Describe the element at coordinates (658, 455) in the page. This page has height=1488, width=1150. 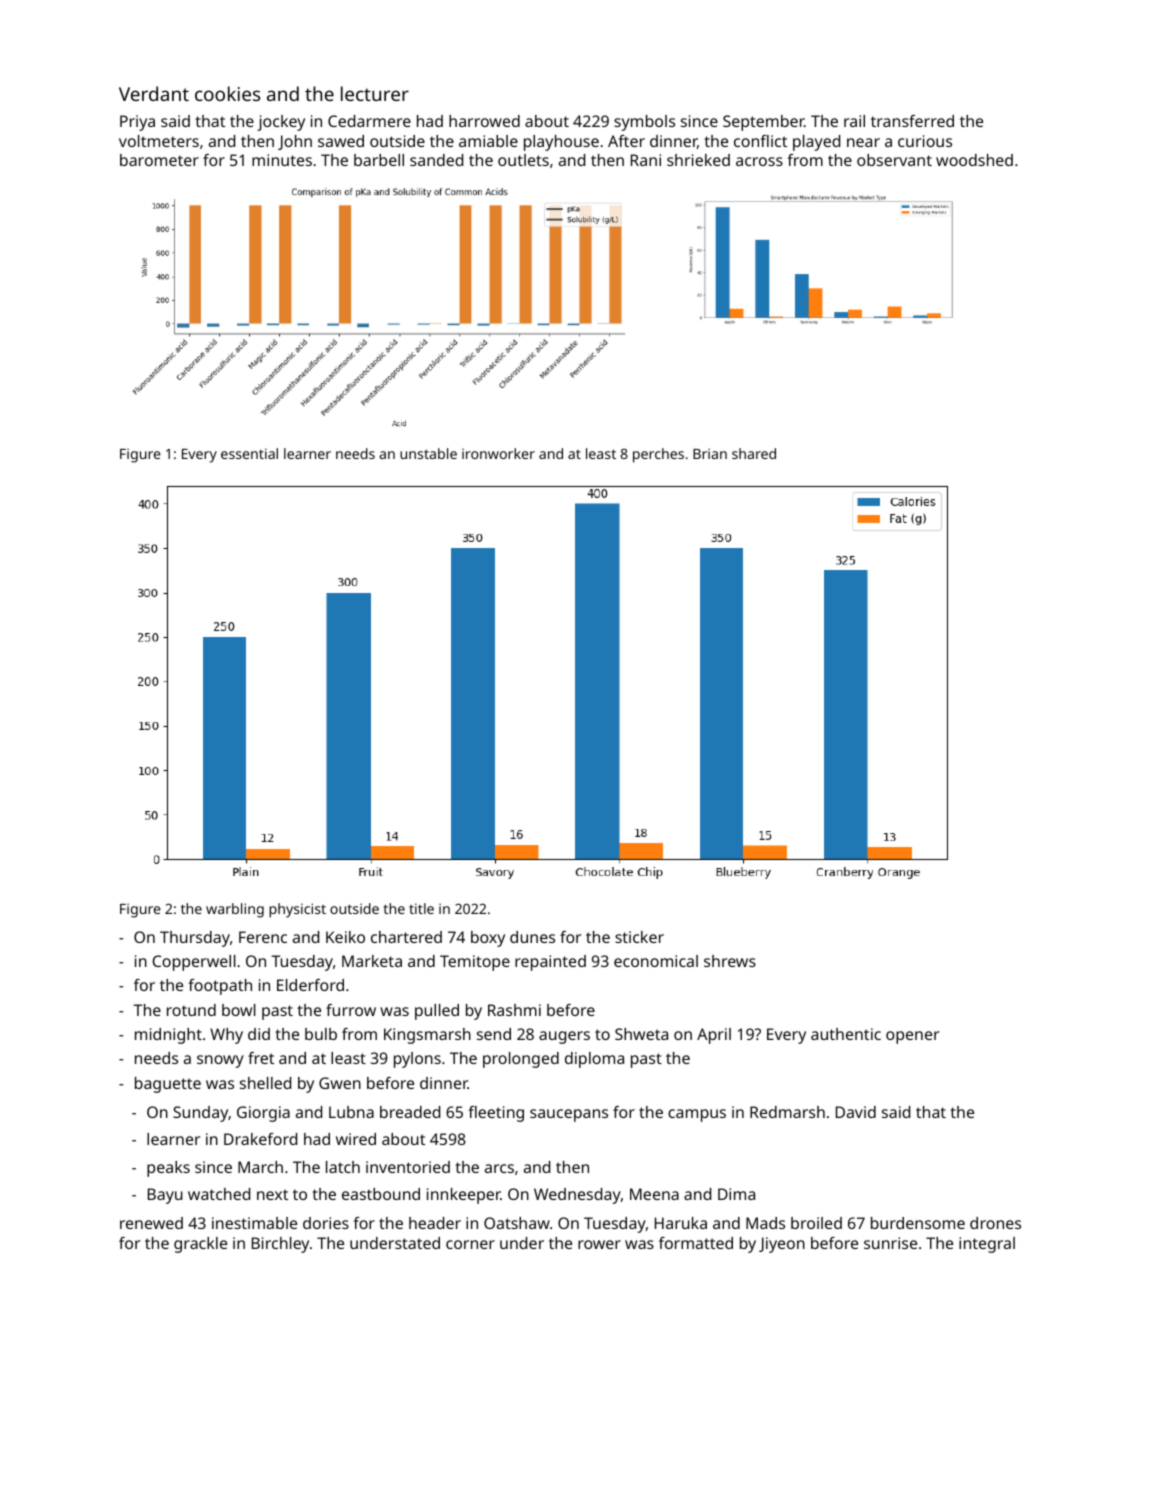
I see `perches` at that location.
